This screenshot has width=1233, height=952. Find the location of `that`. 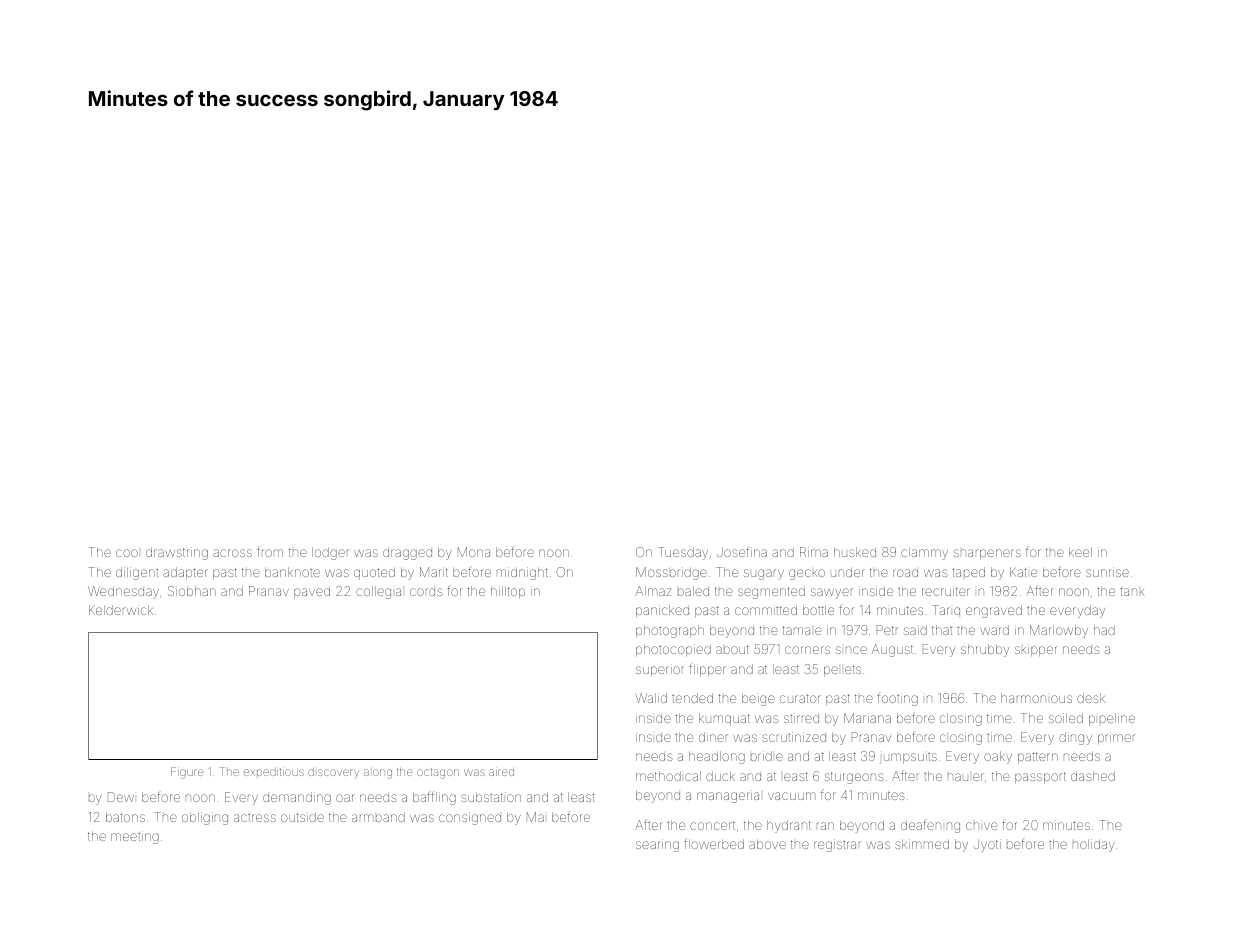

that is located at coordinates (942, 630).
